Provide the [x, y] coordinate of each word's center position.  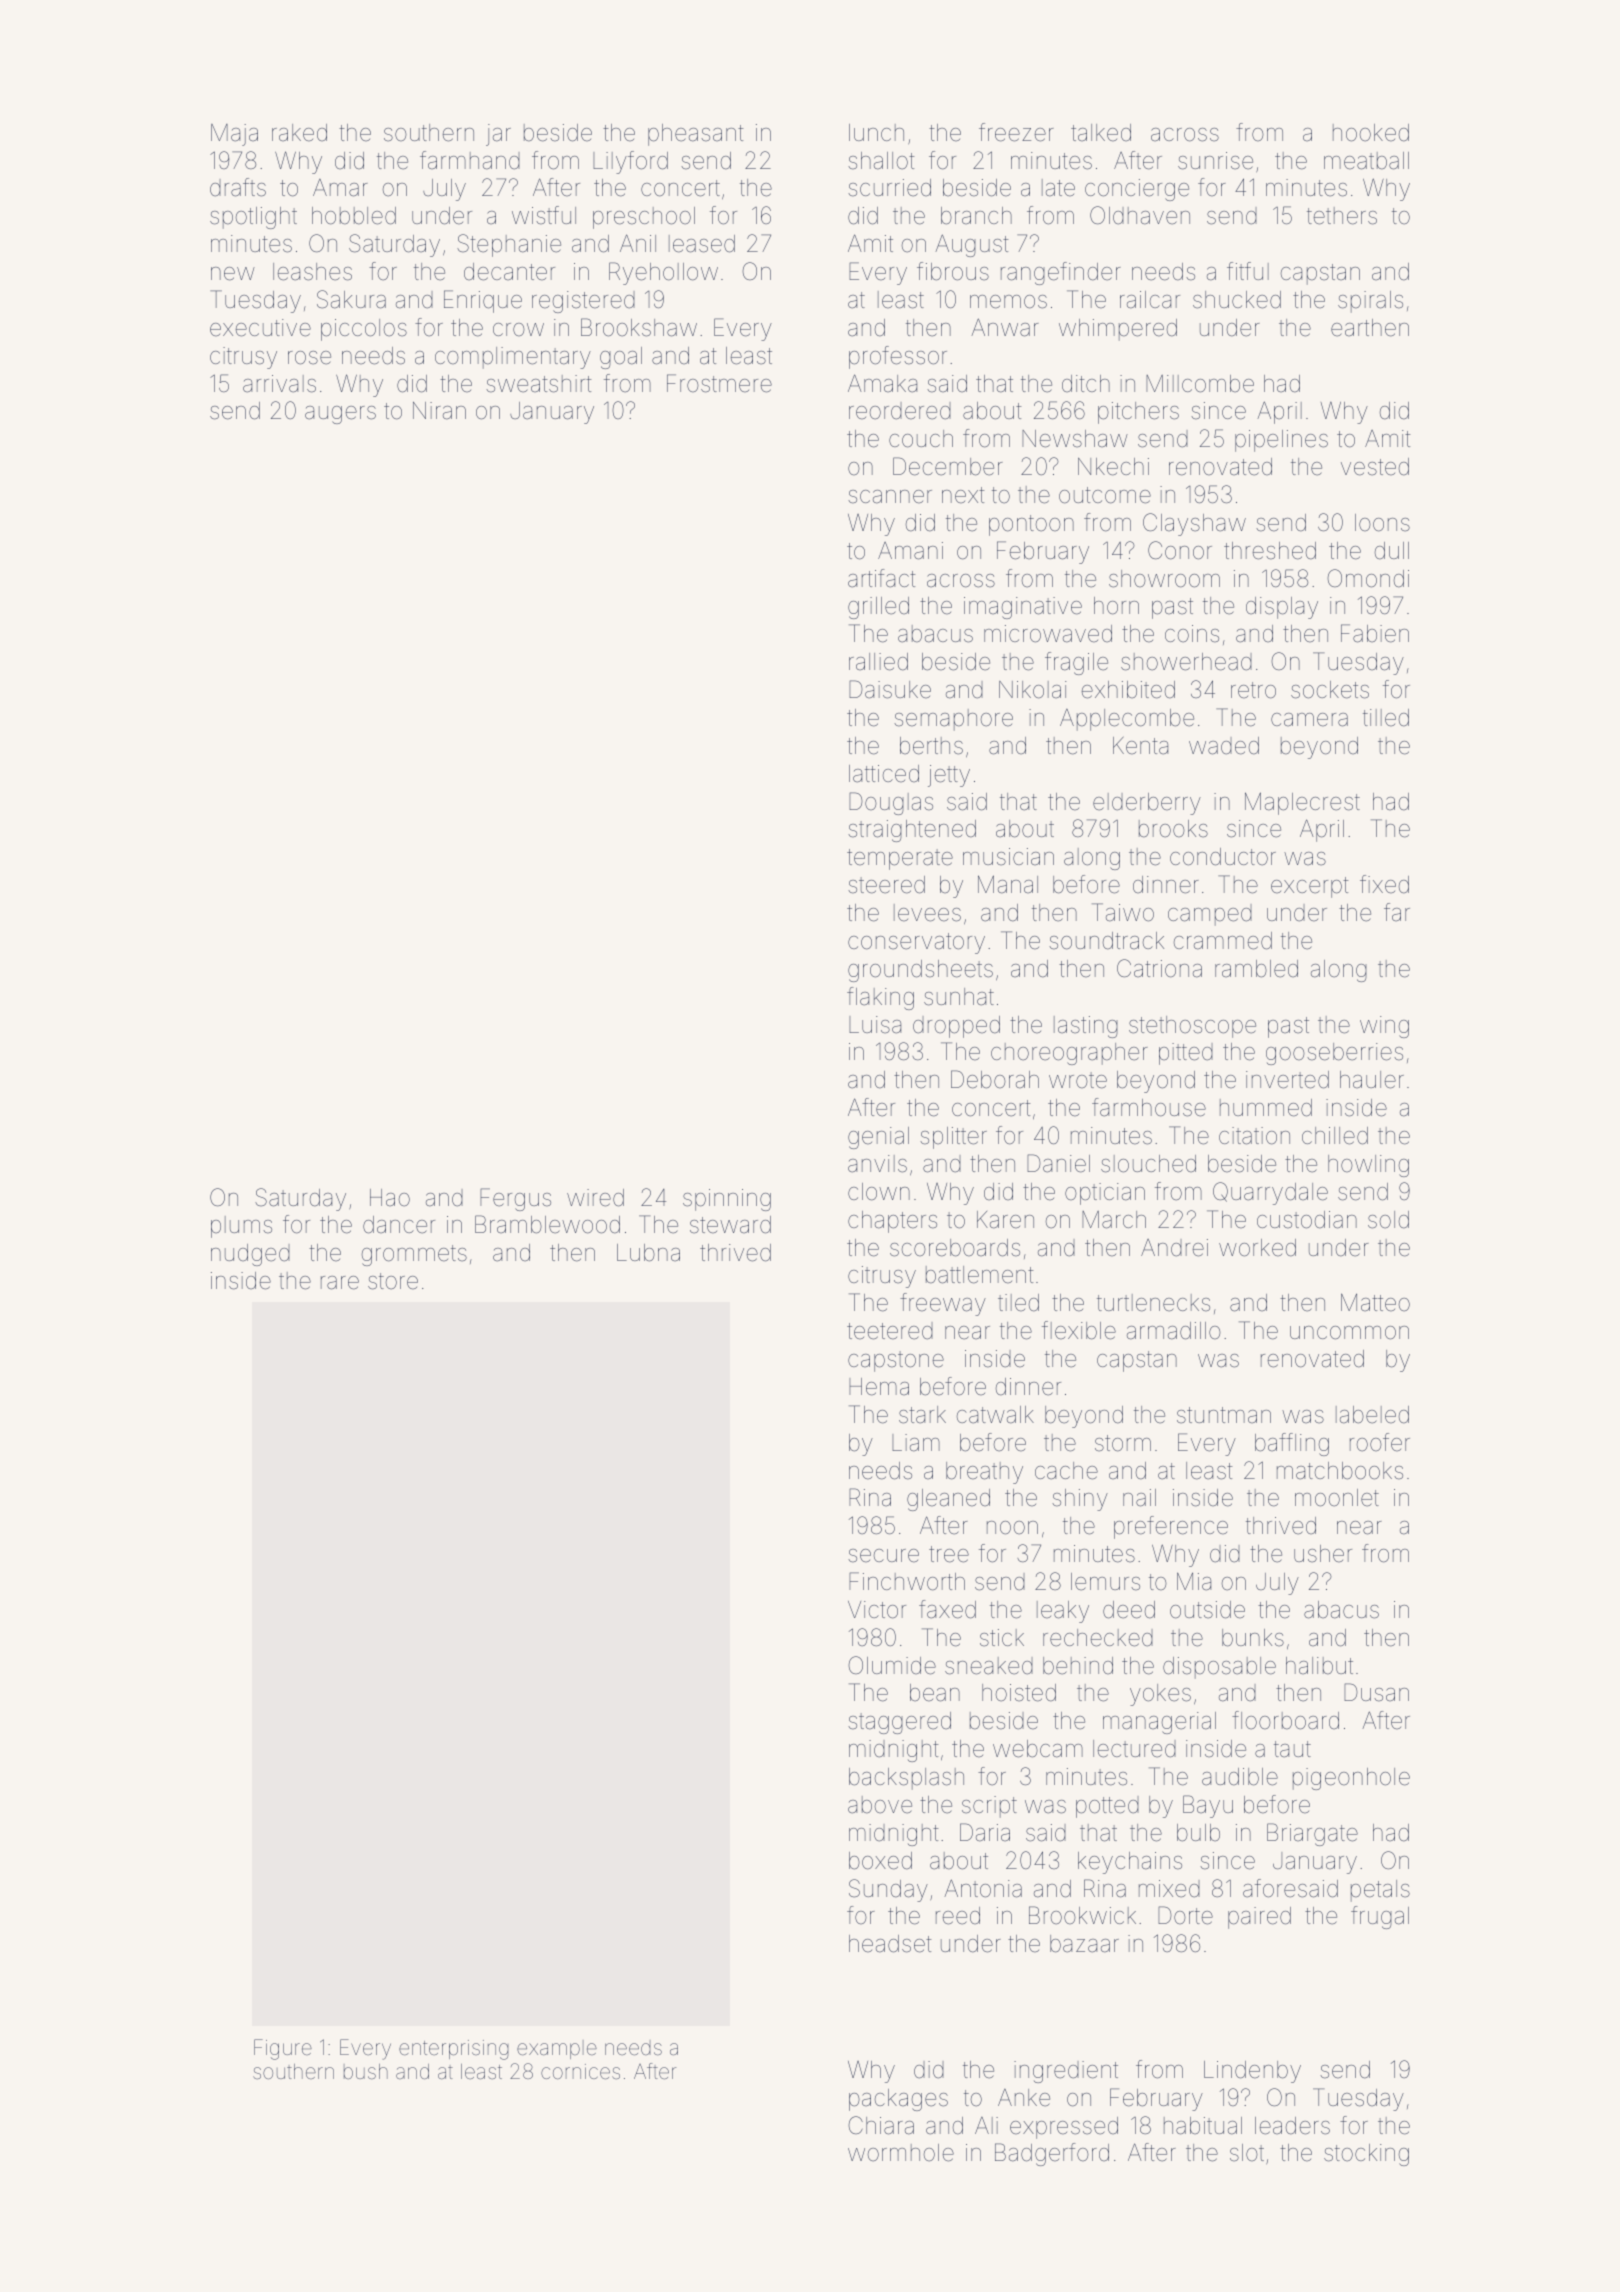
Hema [879, 1387]
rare [340, 1283]
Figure [283, 2049]
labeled [1372, 1415]
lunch [876, 132]
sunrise [1215, 161]
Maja [234, 135]
